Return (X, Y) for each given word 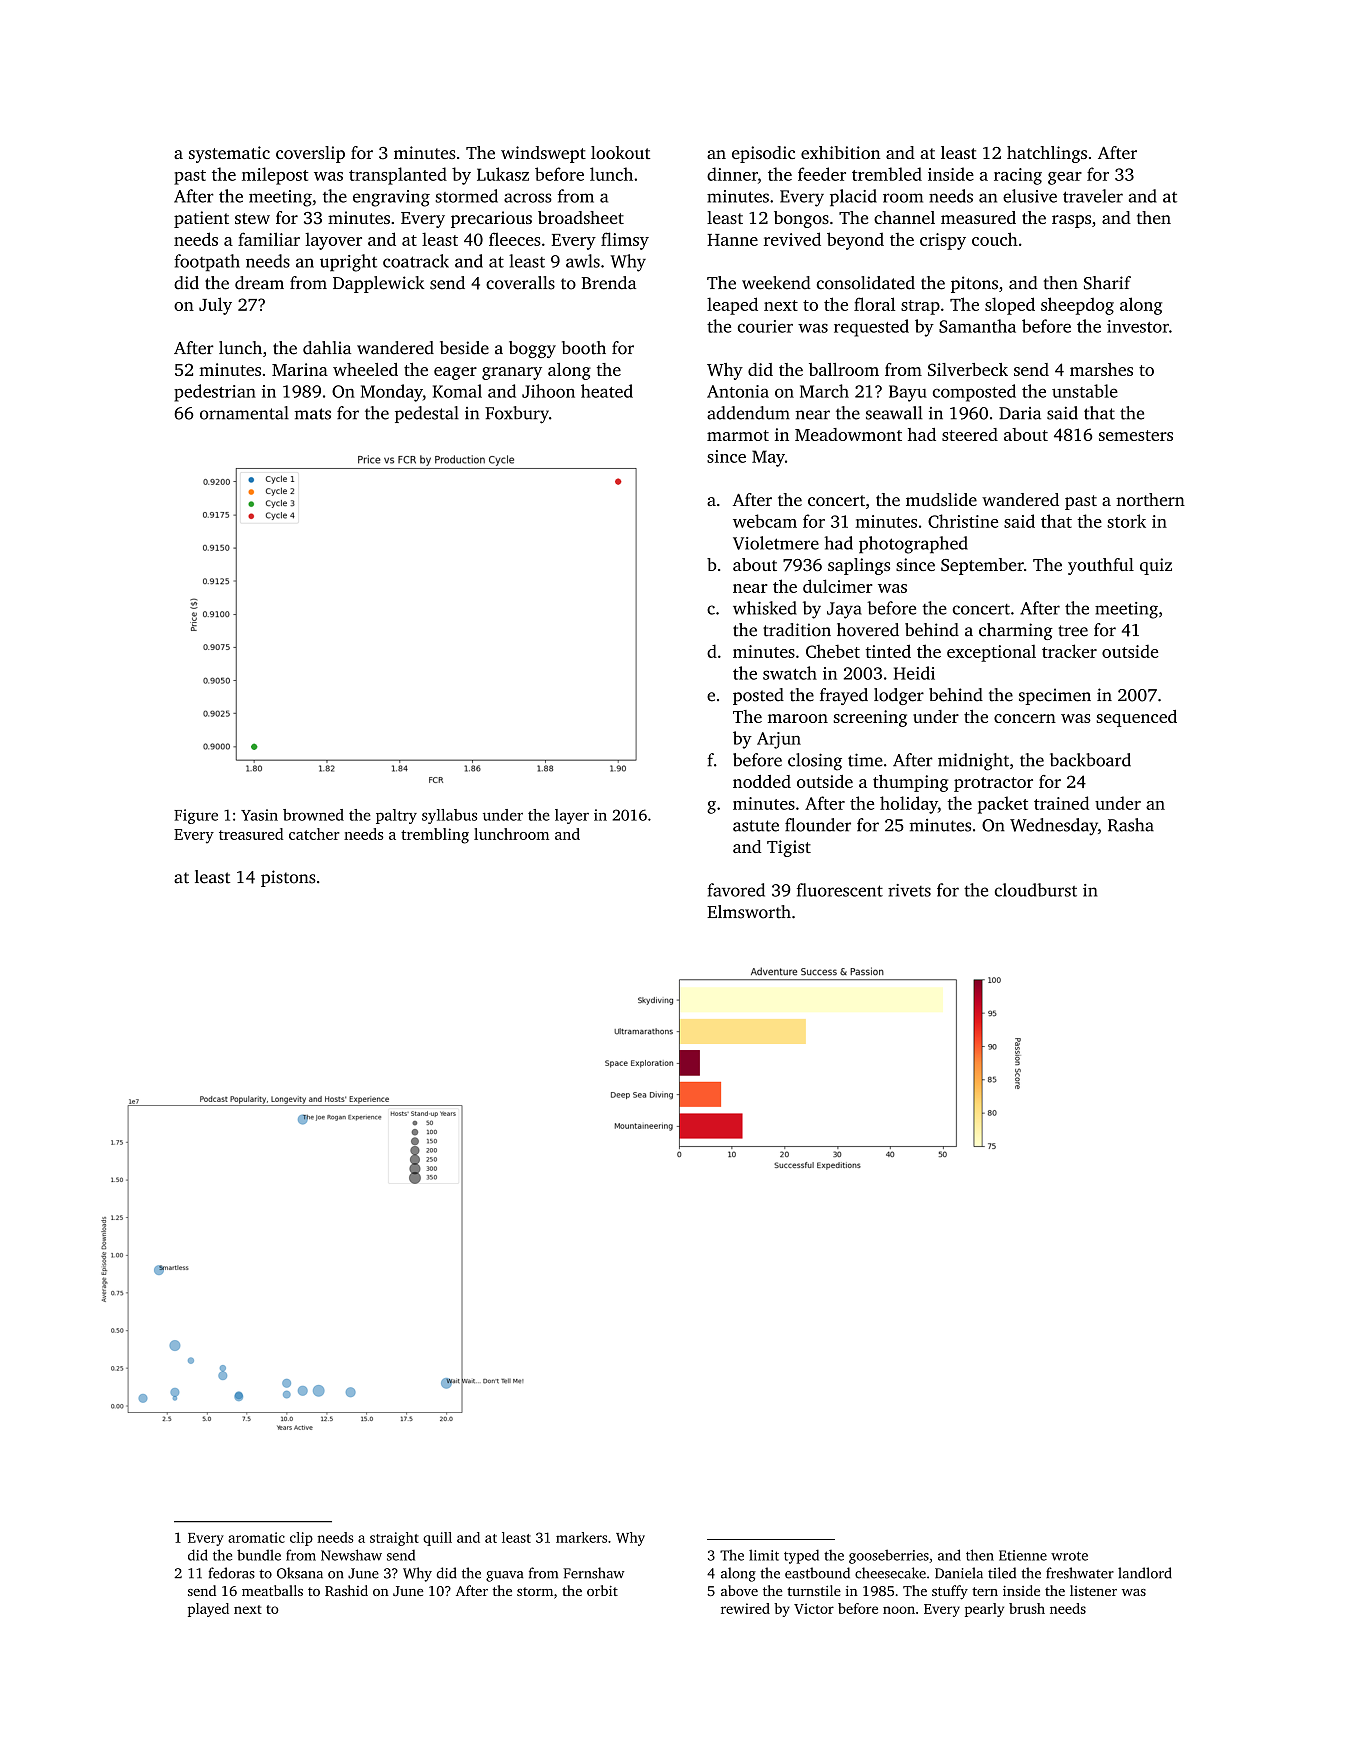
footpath (207, 263)
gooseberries (889, 1557)
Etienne (1023, 1555)
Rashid (346, 1590)
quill (437, 1539)
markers (581, 1537)
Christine (963, 521)
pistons (288, 878)
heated (607, 391)
